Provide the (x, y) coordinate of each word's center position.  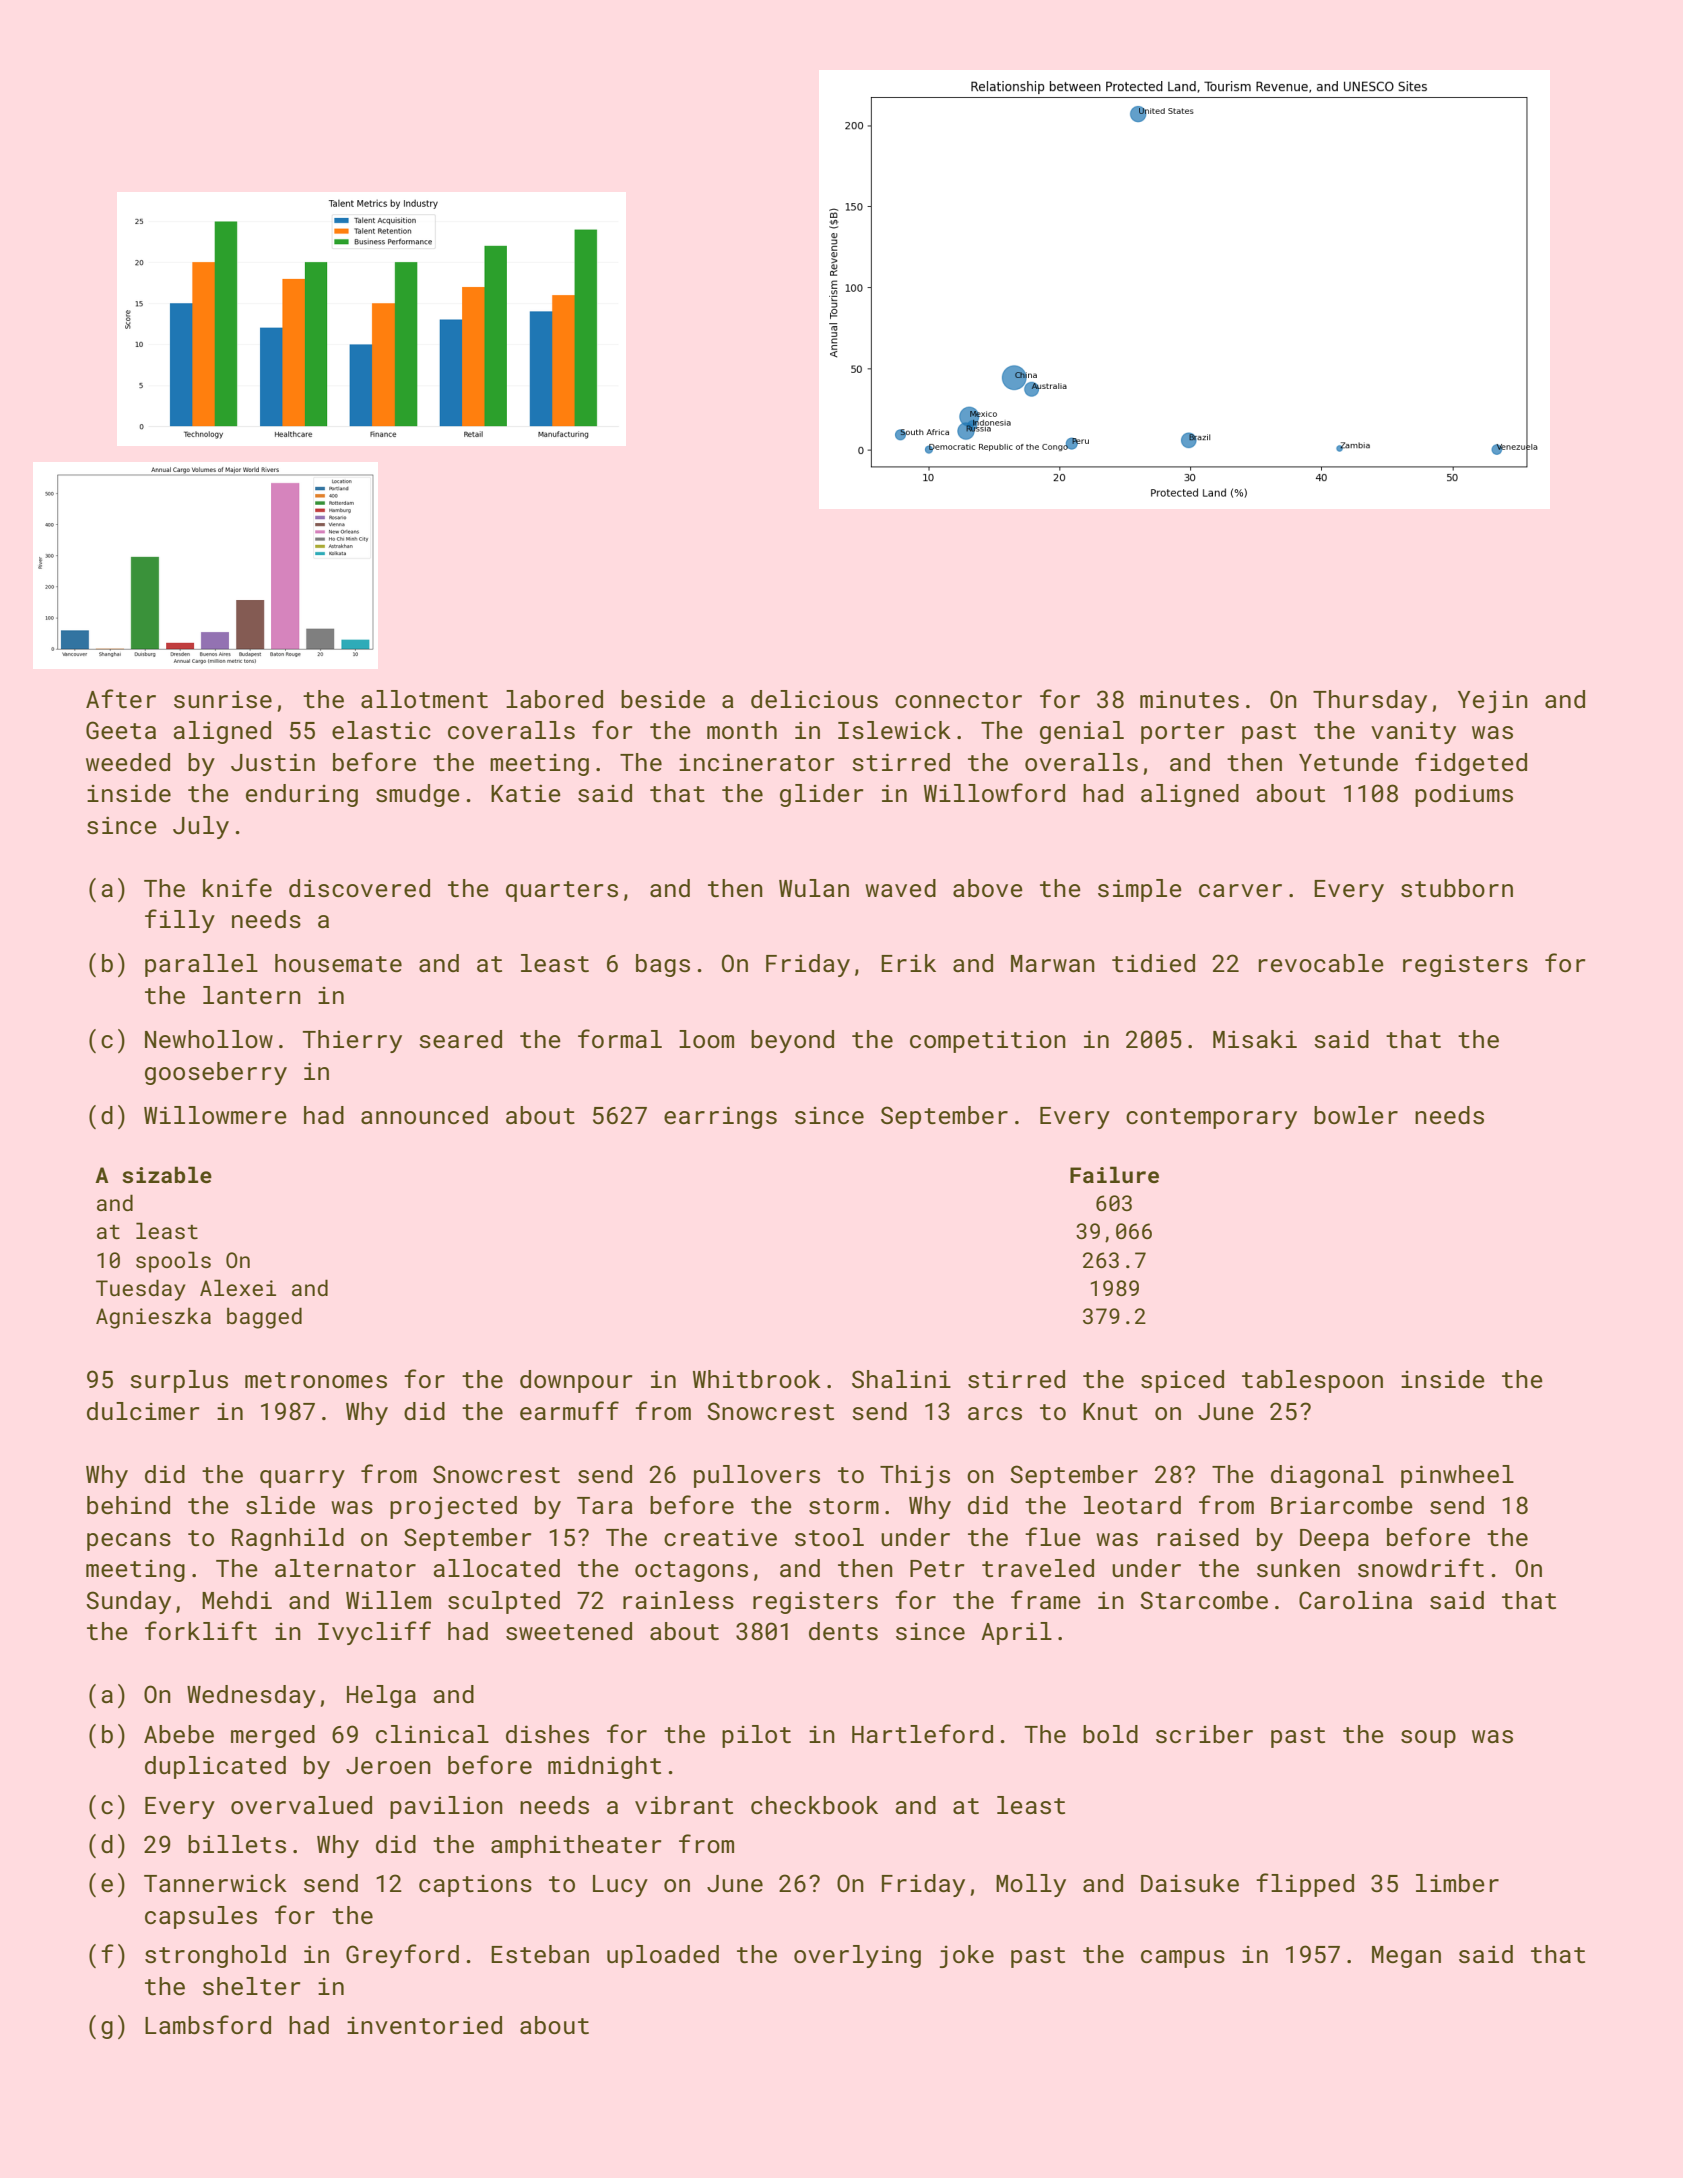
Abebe (179, 1734)
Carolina (1355, 1600)
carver (1240, 890)
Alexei (238, 1287)
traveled (1038, 1568)
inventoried (424, 2025)
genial (1082, 732)
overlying (857, 1956)
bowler (1356, 1115)
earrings (720, 1117)
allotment (424, 699)
